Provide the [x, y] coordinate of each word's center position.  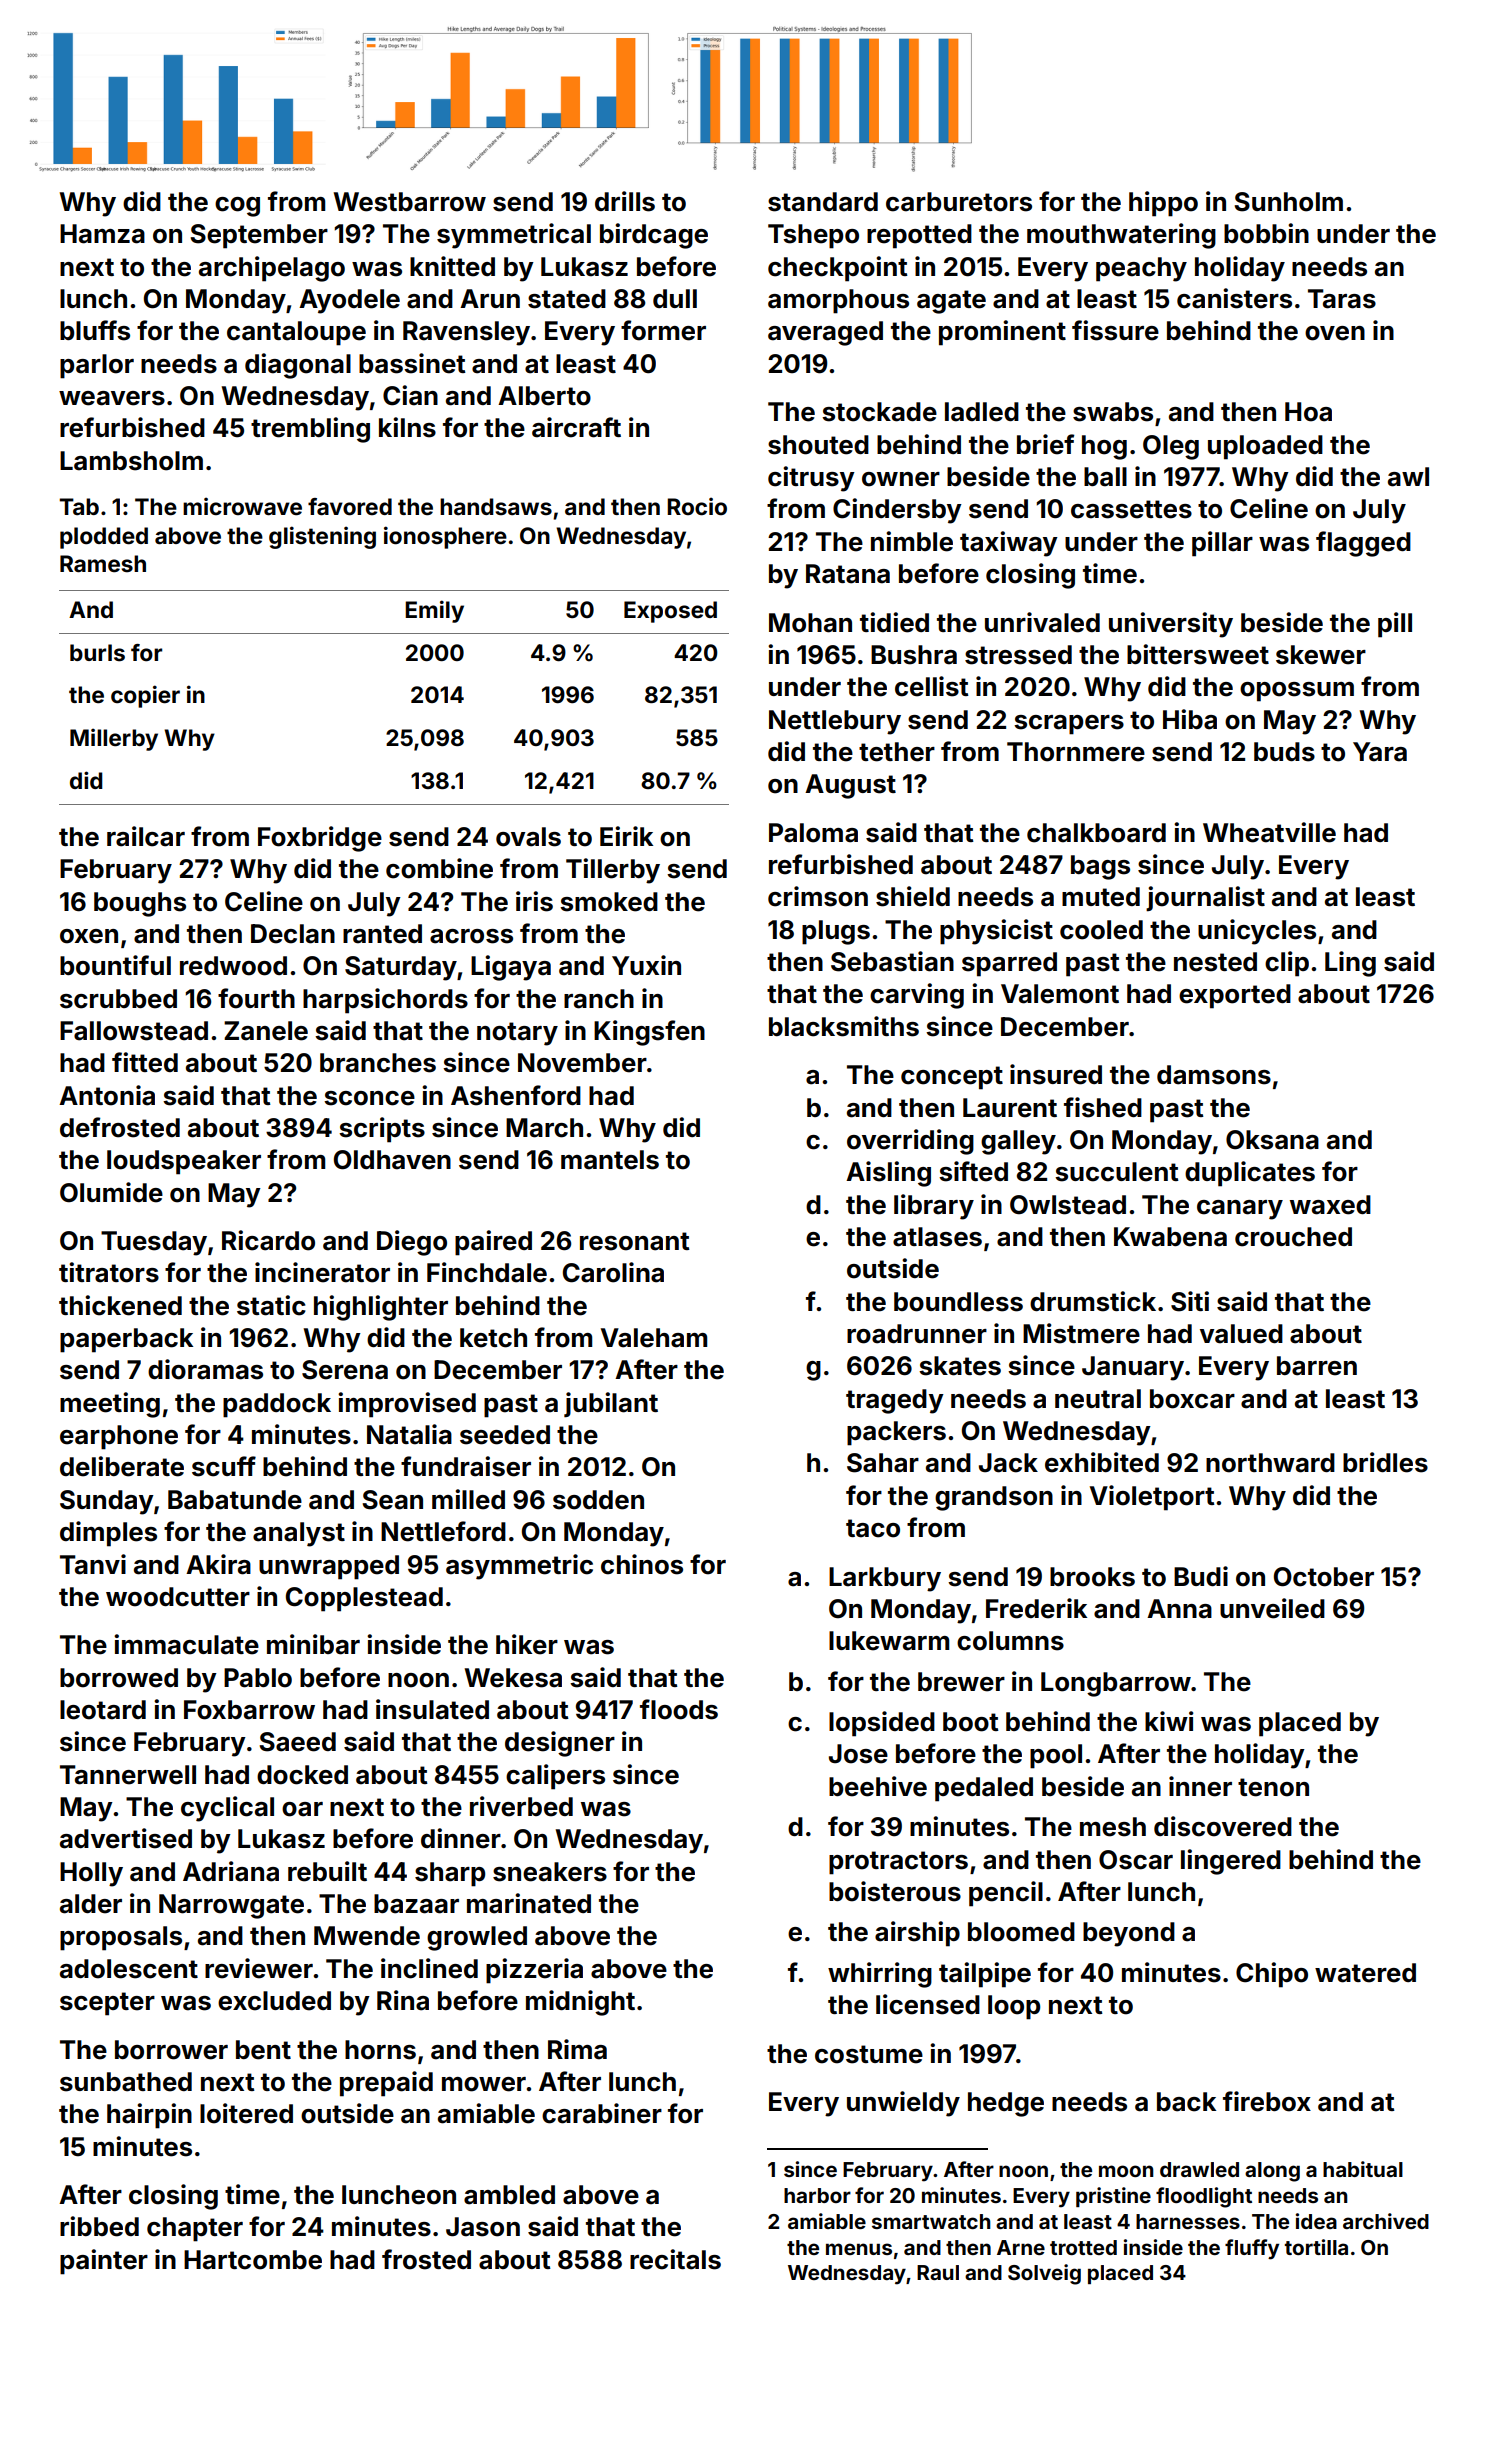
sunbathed [126, 2082]
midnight [580, 2003]
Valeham [654, 1338]
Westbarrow [410, 202]
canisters [1234, 298]
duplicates [1250, 1174]
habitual [1363, 2169]
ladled [982, 412]
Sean [393, 1500]
